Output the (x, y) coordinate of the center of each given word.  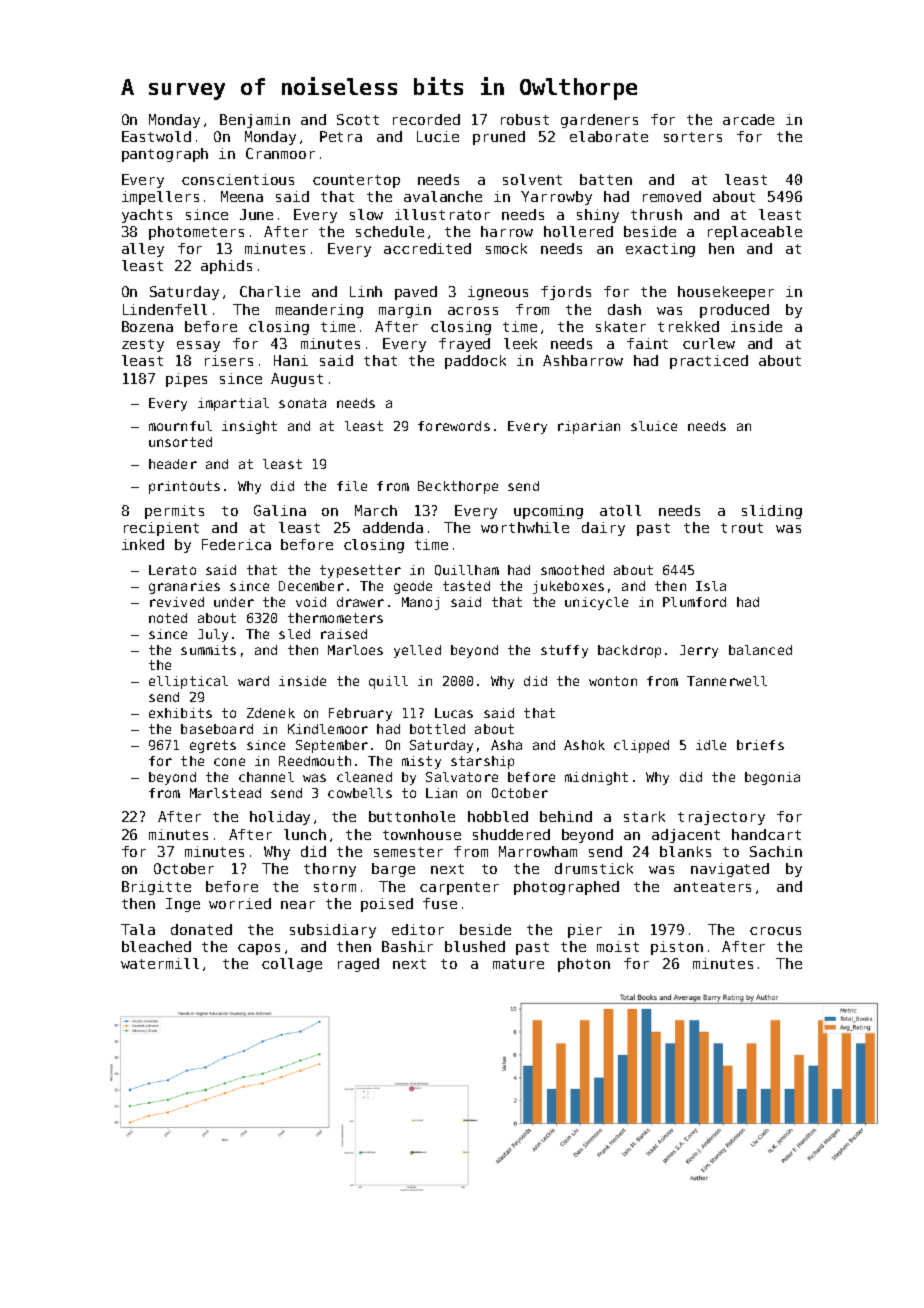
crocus (775, 931)
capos (259, 949)
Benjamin (255, 121)
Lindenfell (165, 309)
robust (525, 119)
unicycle (596, 603)
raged (358, 965)
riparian (589, 427)
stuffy (564, 651)
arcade (748, 119)
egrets (213, 746)
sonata (302, 403)
